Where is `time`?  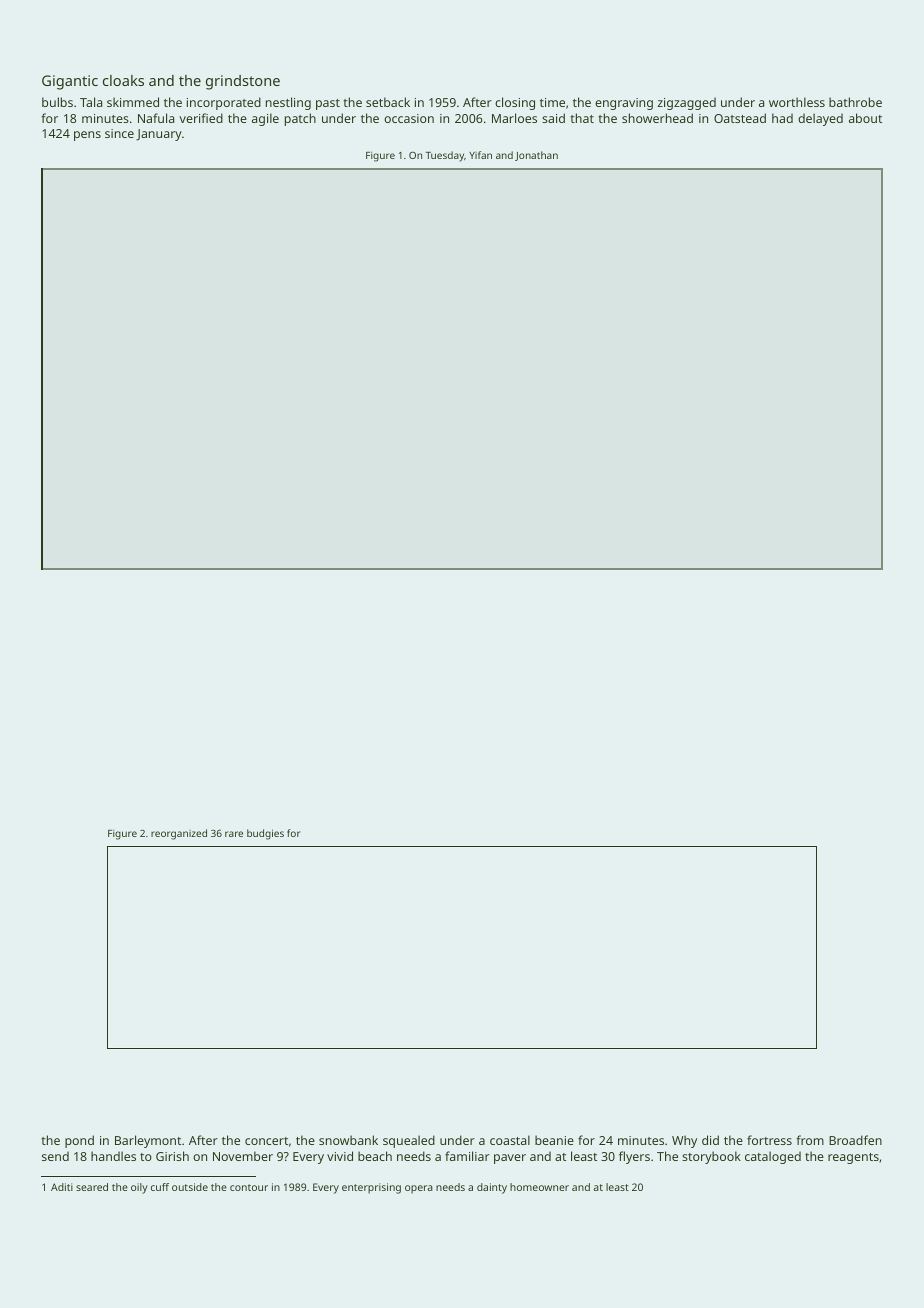 time is located at coordinates (552, 102).
